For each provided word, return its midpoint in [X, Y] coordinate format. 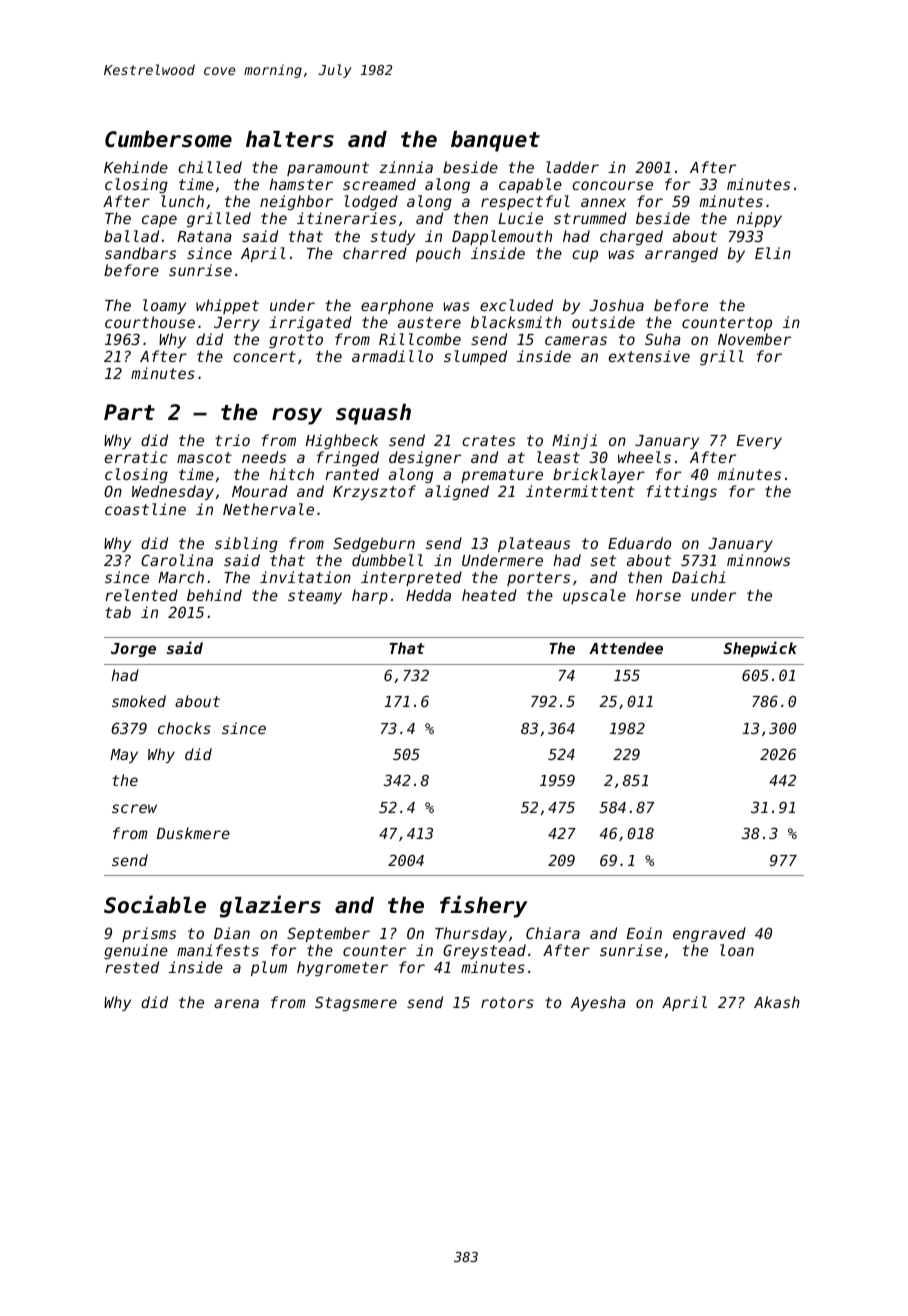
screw [134, 808]
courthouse [150, 322]
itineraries [346, 218]
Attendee [626, 648]
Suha [663, 339]
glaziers [270, 906]
